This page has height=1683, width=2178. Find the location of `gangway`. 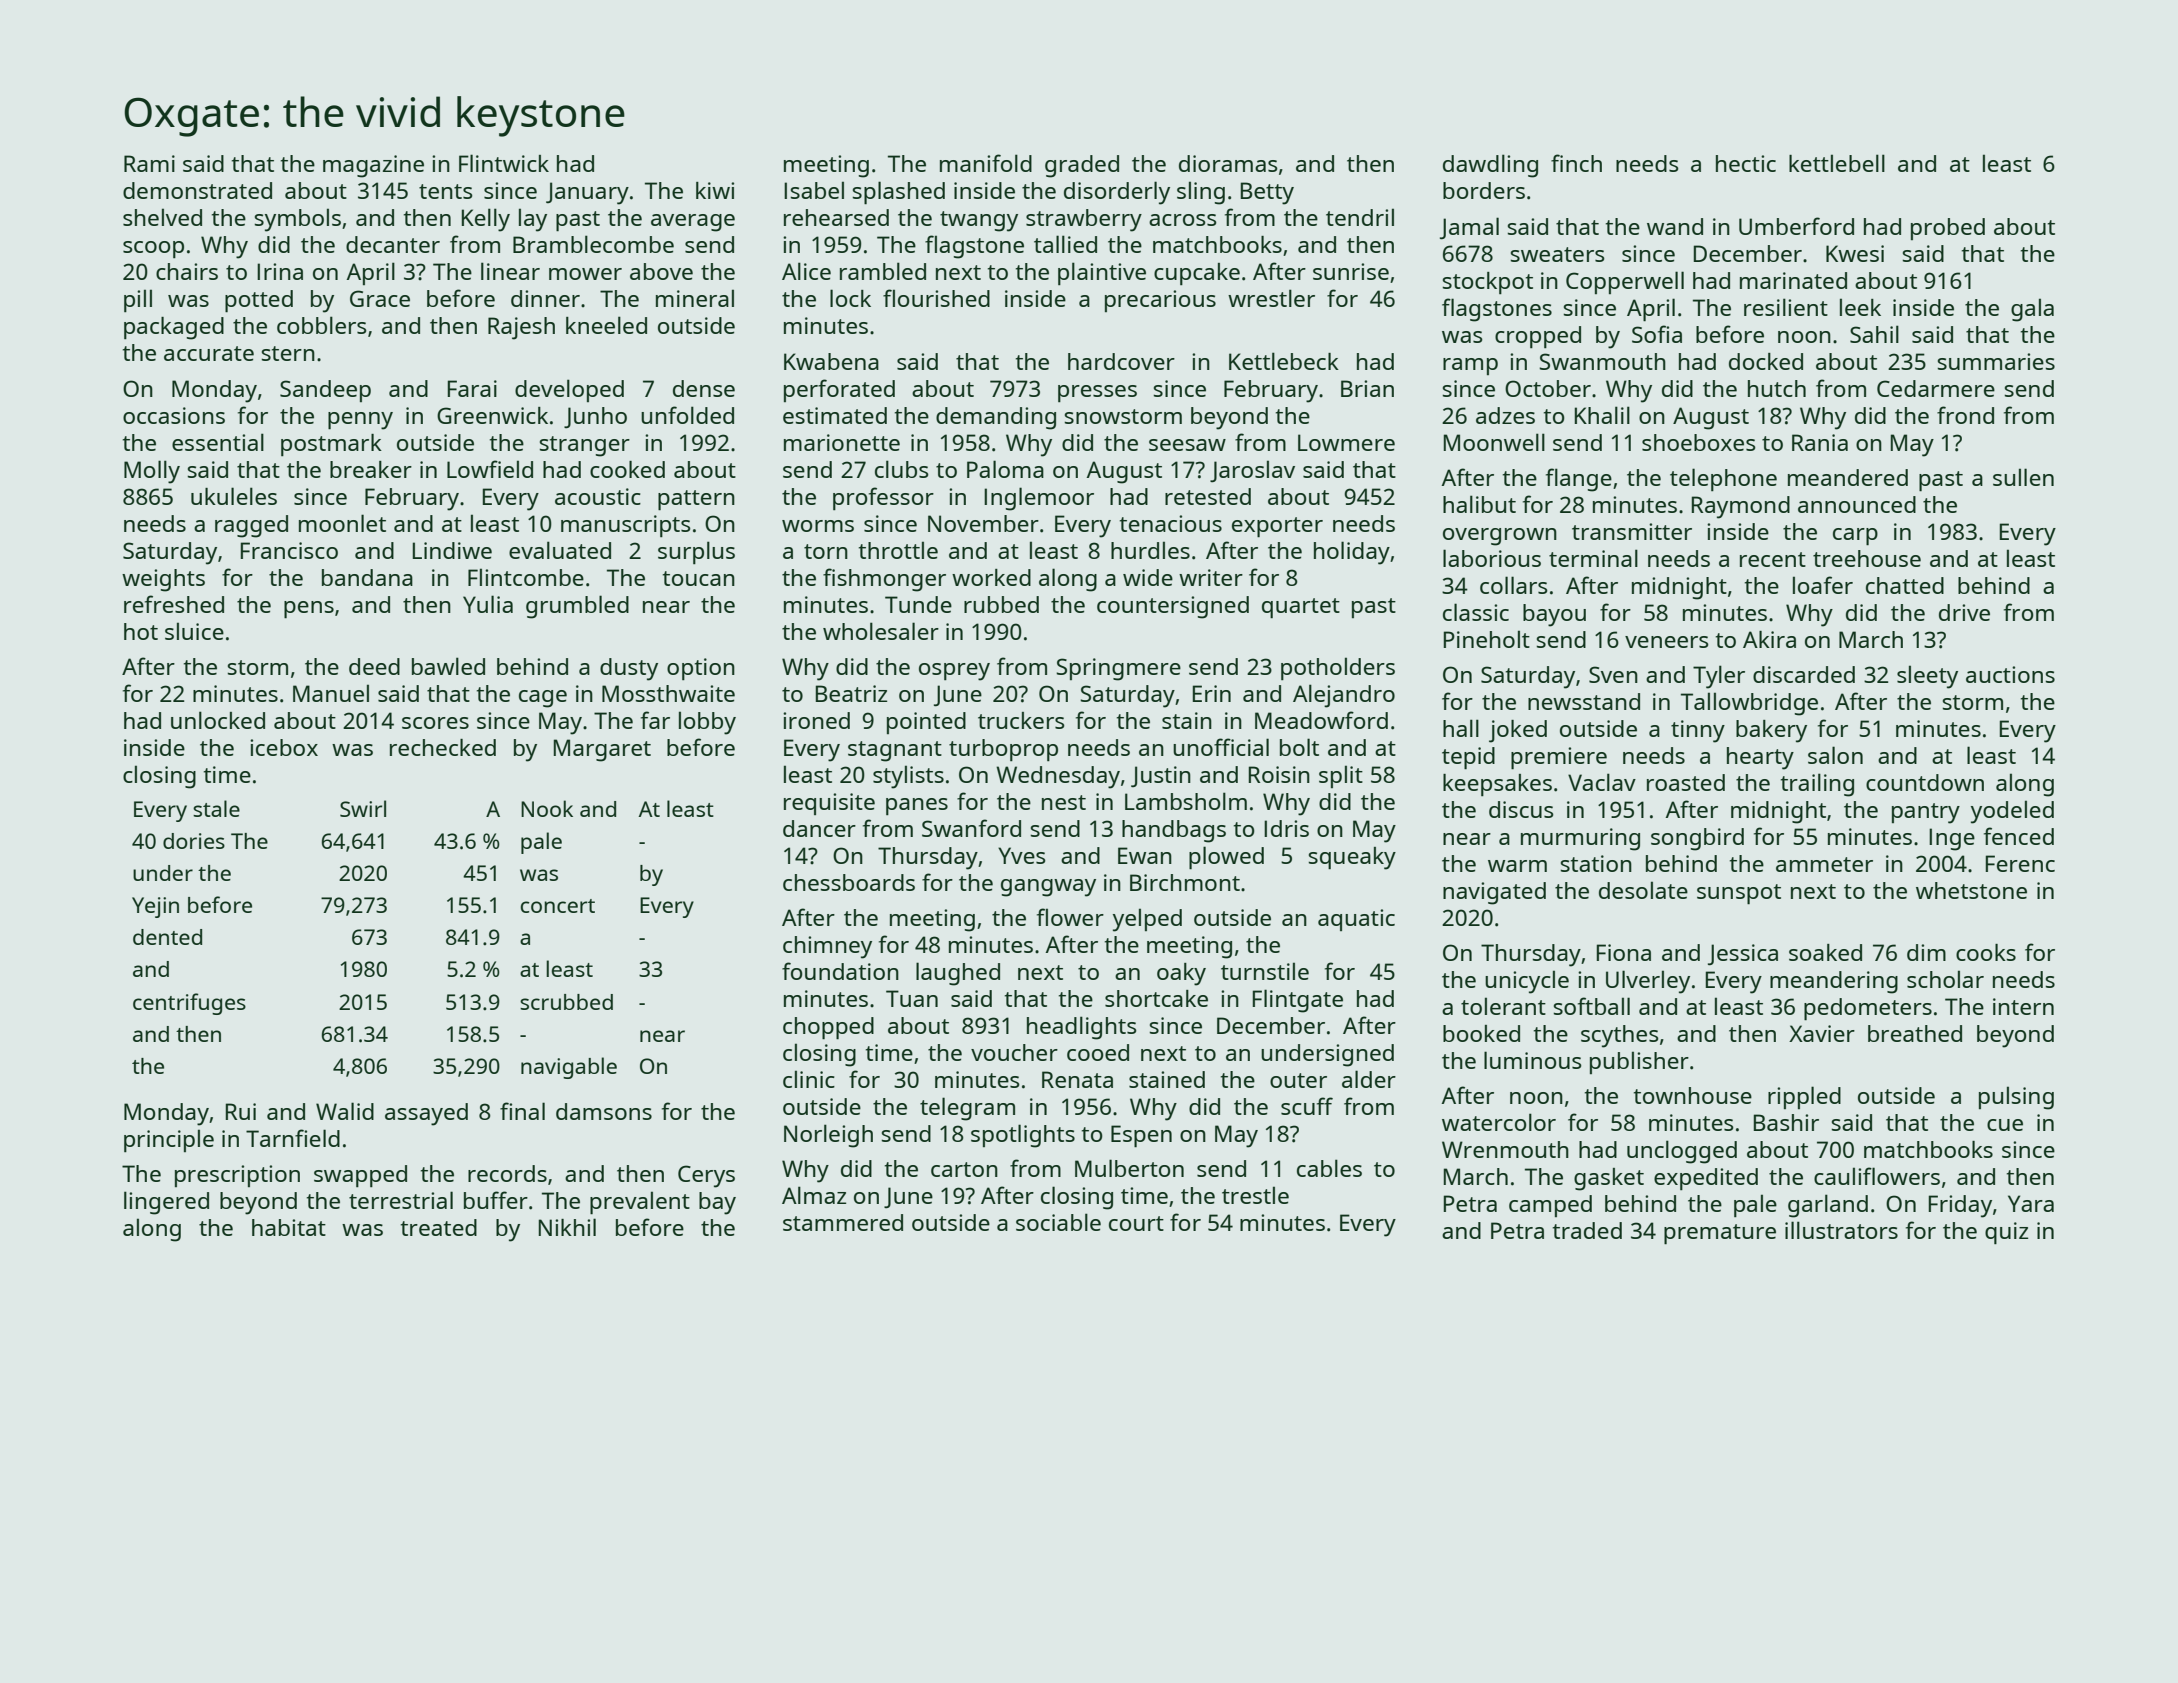

gangway is located at coordinates (1048, 888).
